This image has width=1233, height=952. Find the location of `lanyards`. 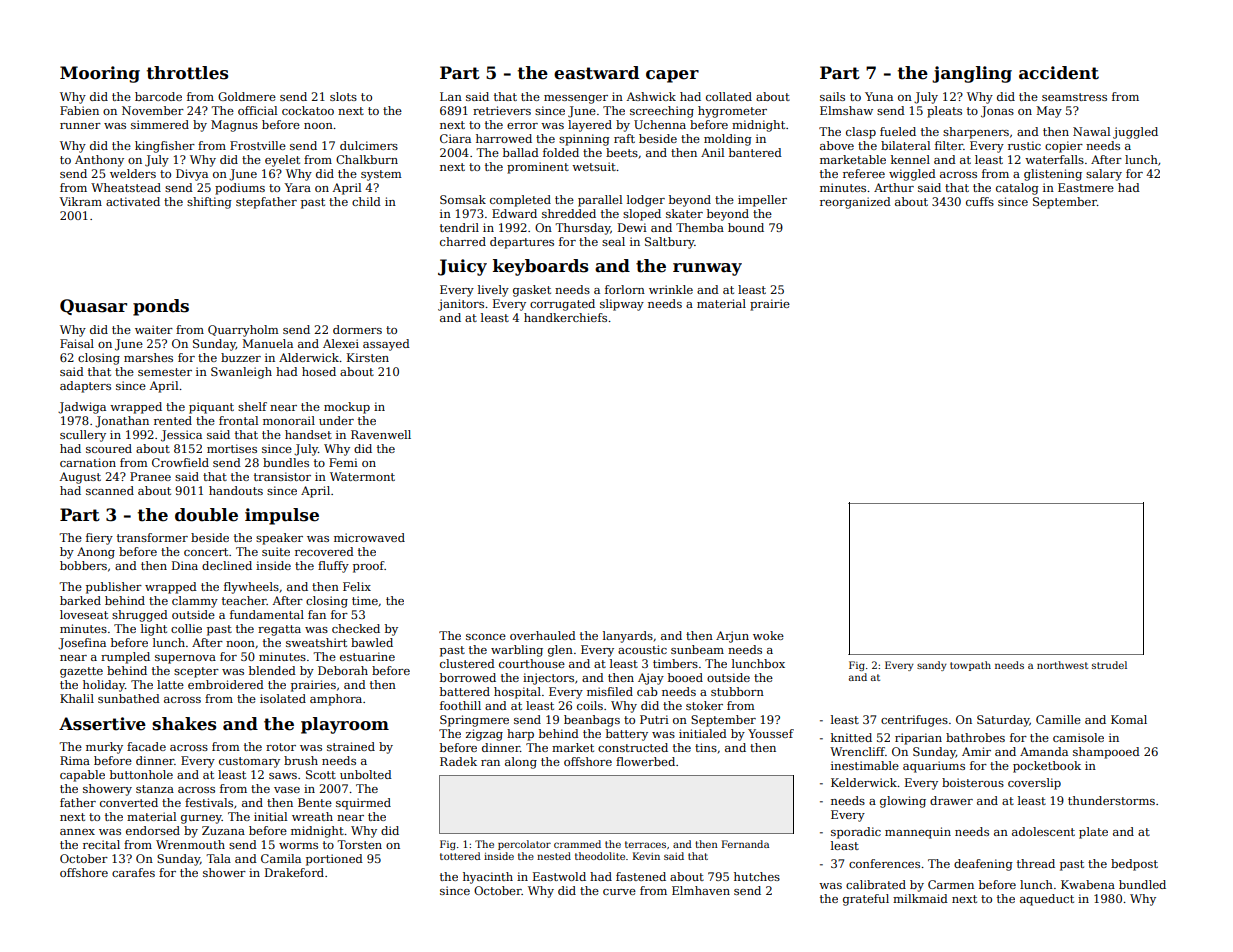

lanyards is located at coordinates (628, 637).
